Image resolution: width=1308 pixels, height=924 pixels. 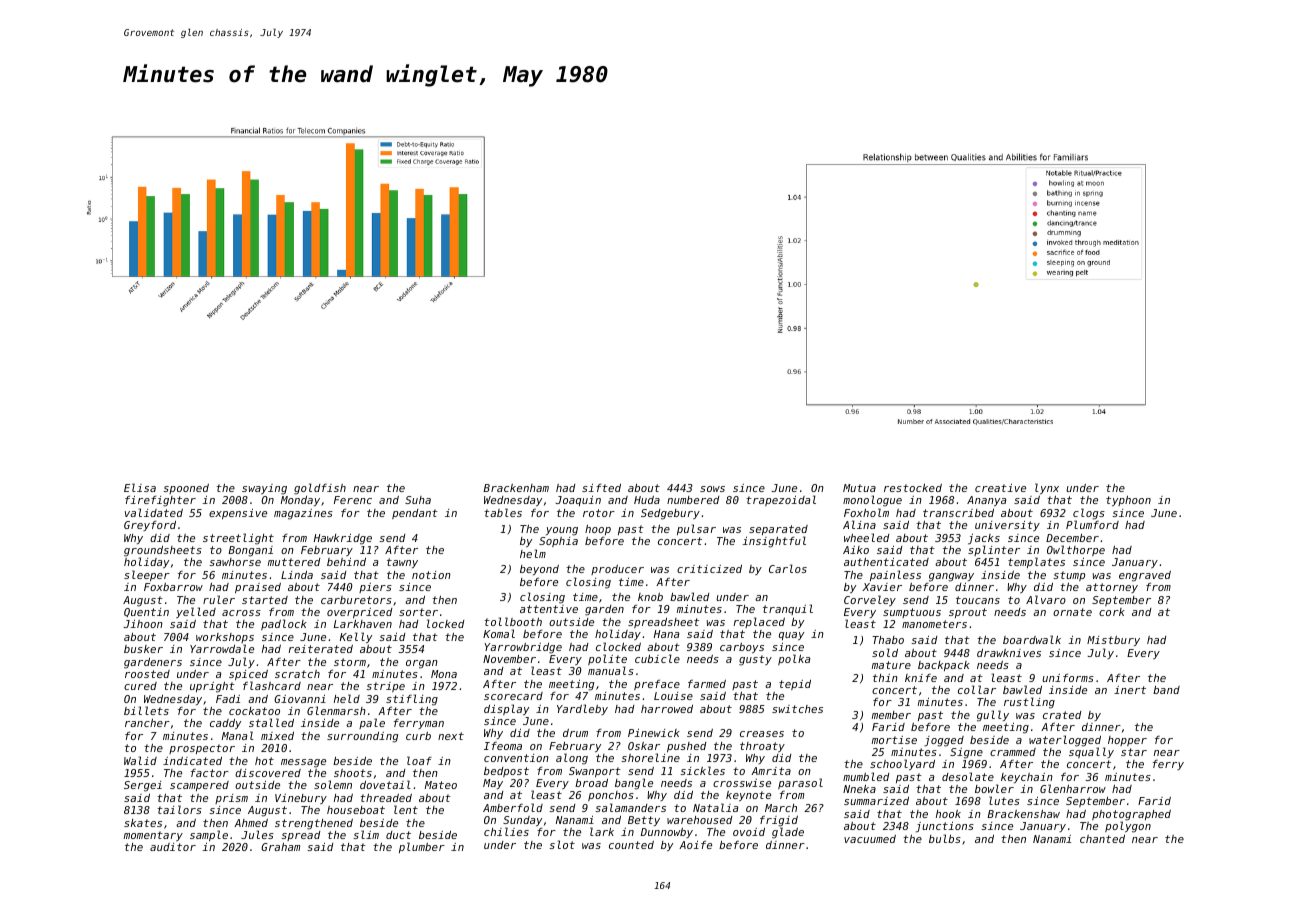 I want to click on sows, so click(x=712, y=489).
